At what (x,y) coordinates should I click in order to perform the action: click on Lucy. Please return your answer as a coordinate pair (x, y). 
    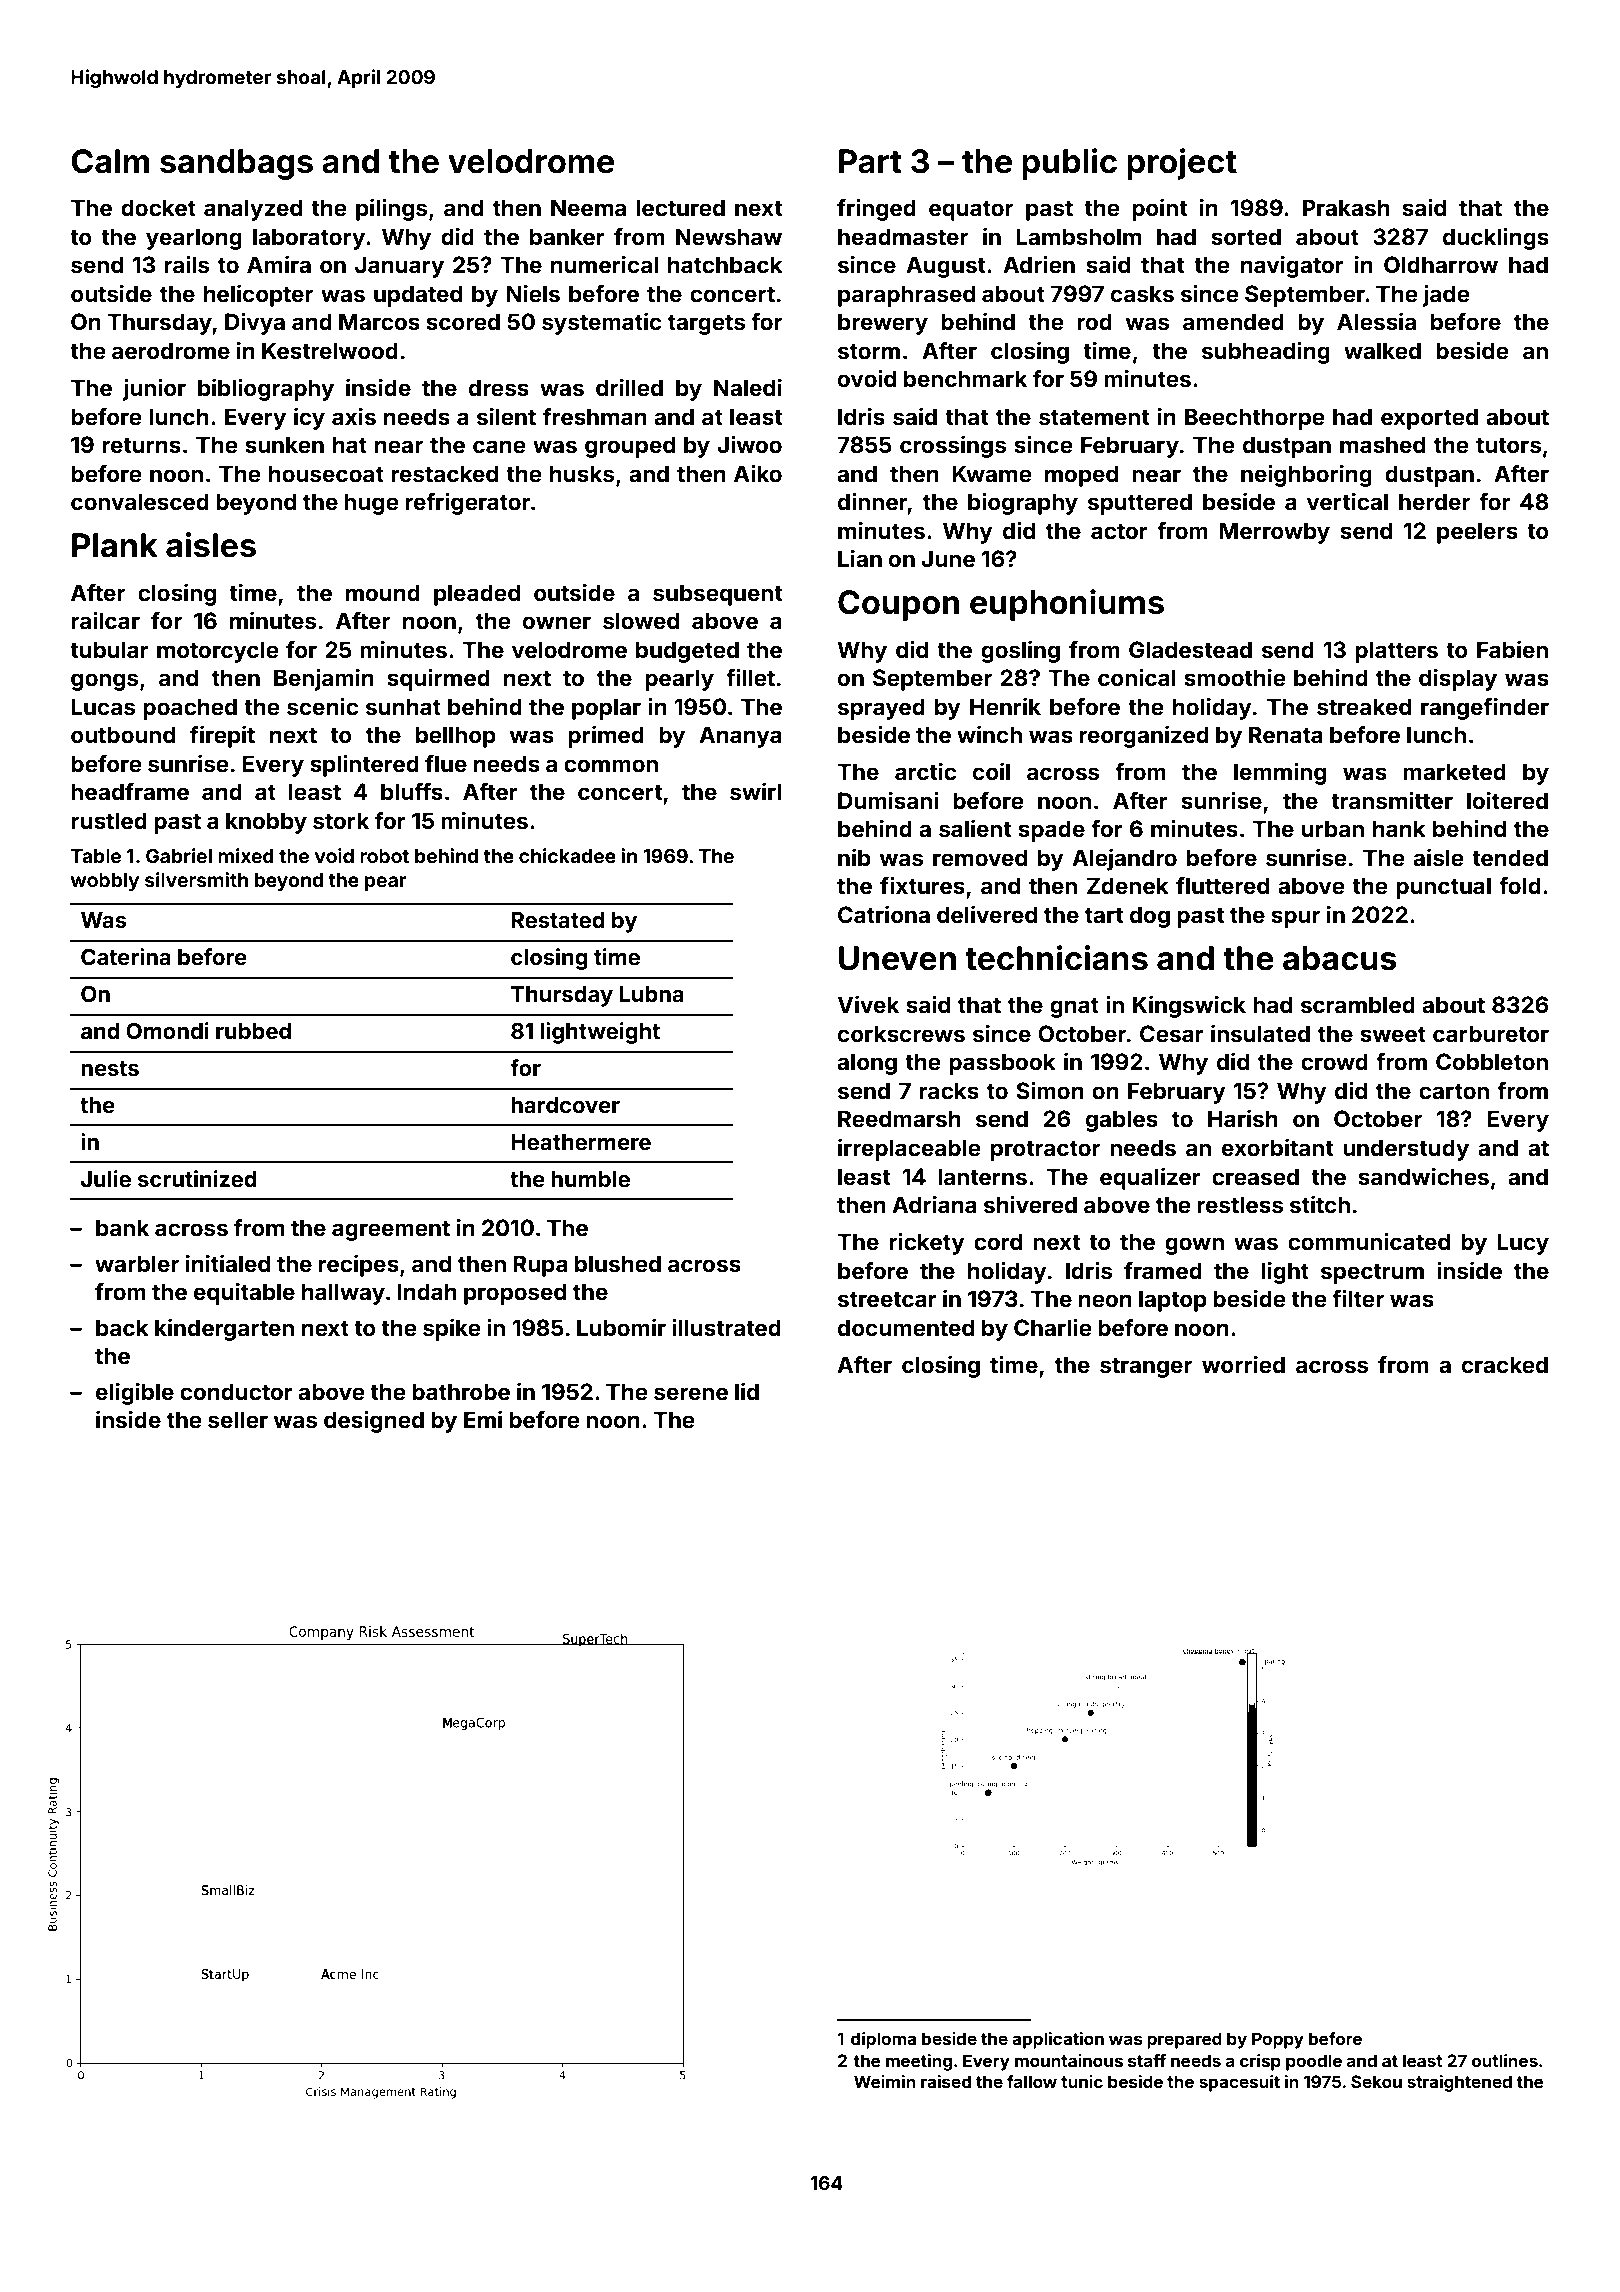
    Looking at the image, I should click on (1523, 1244).
